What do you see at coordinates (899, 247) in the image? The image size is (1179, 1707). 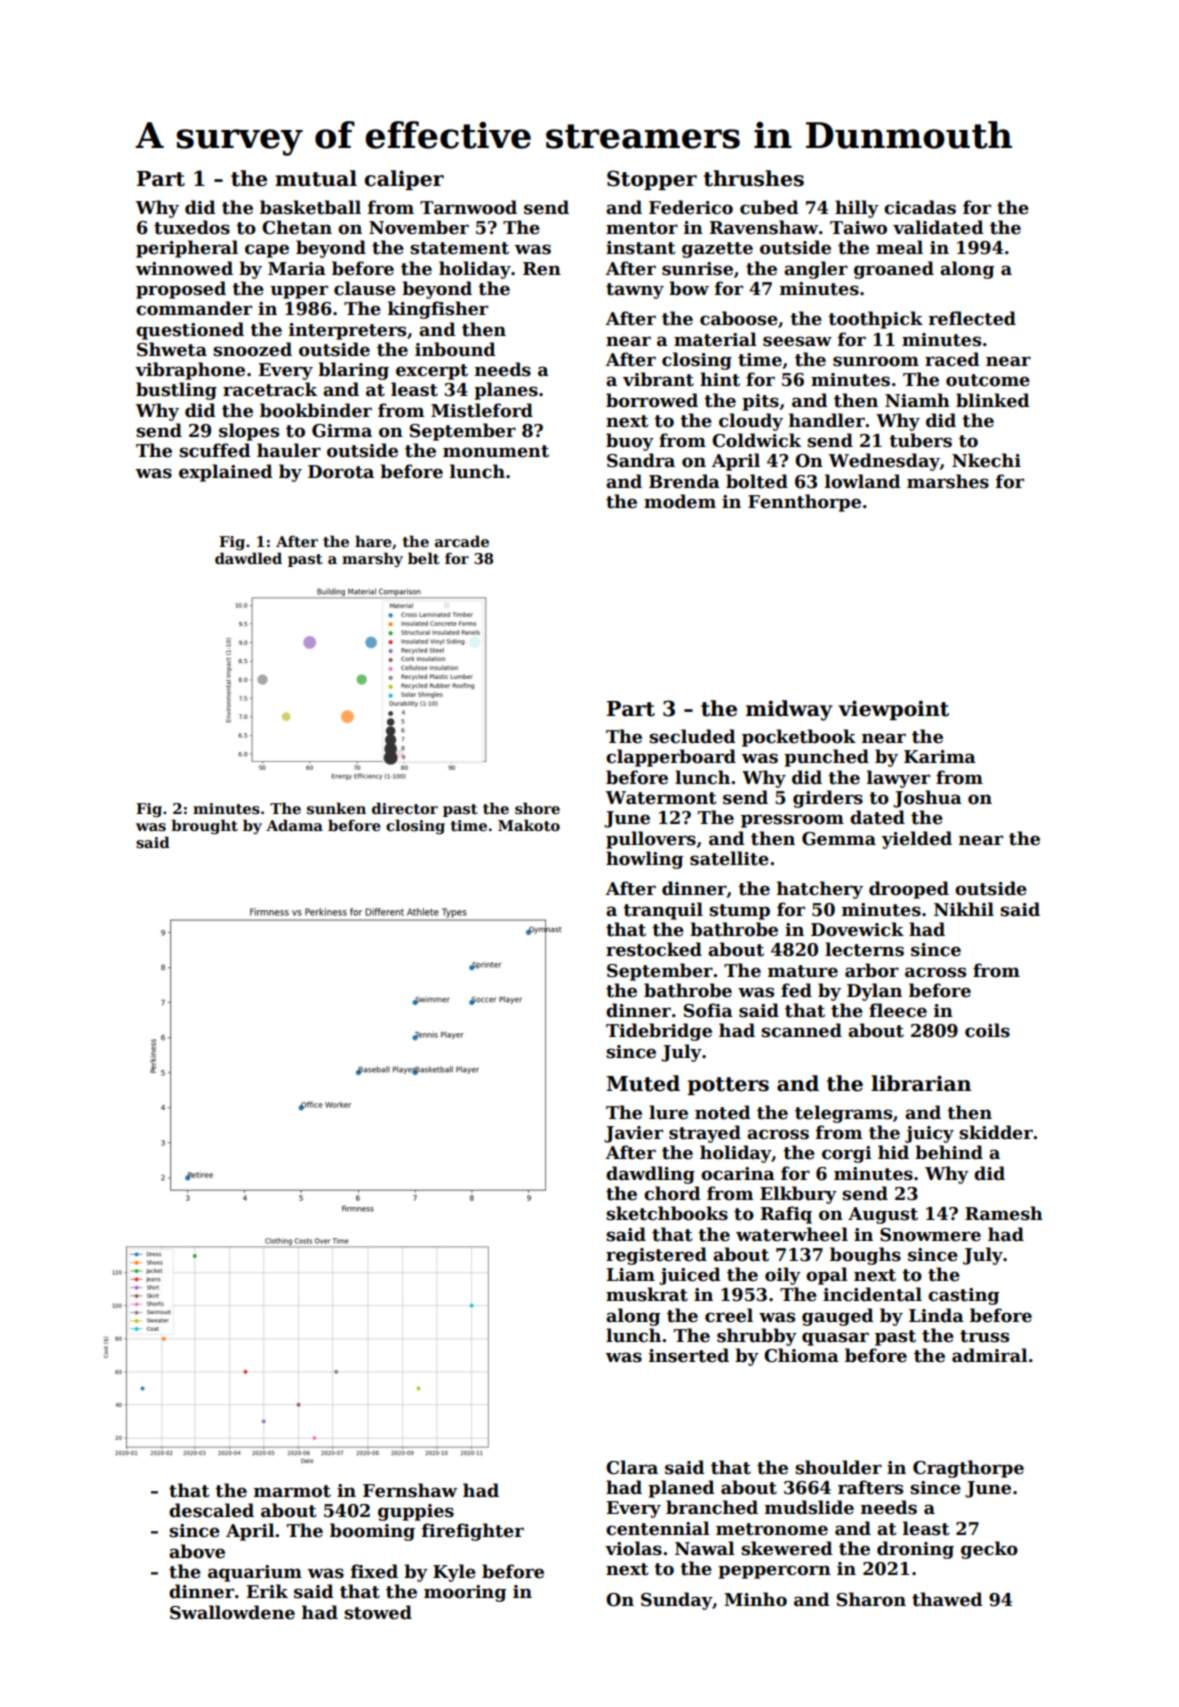 I see `meal` at bounding box center [899, 247].
